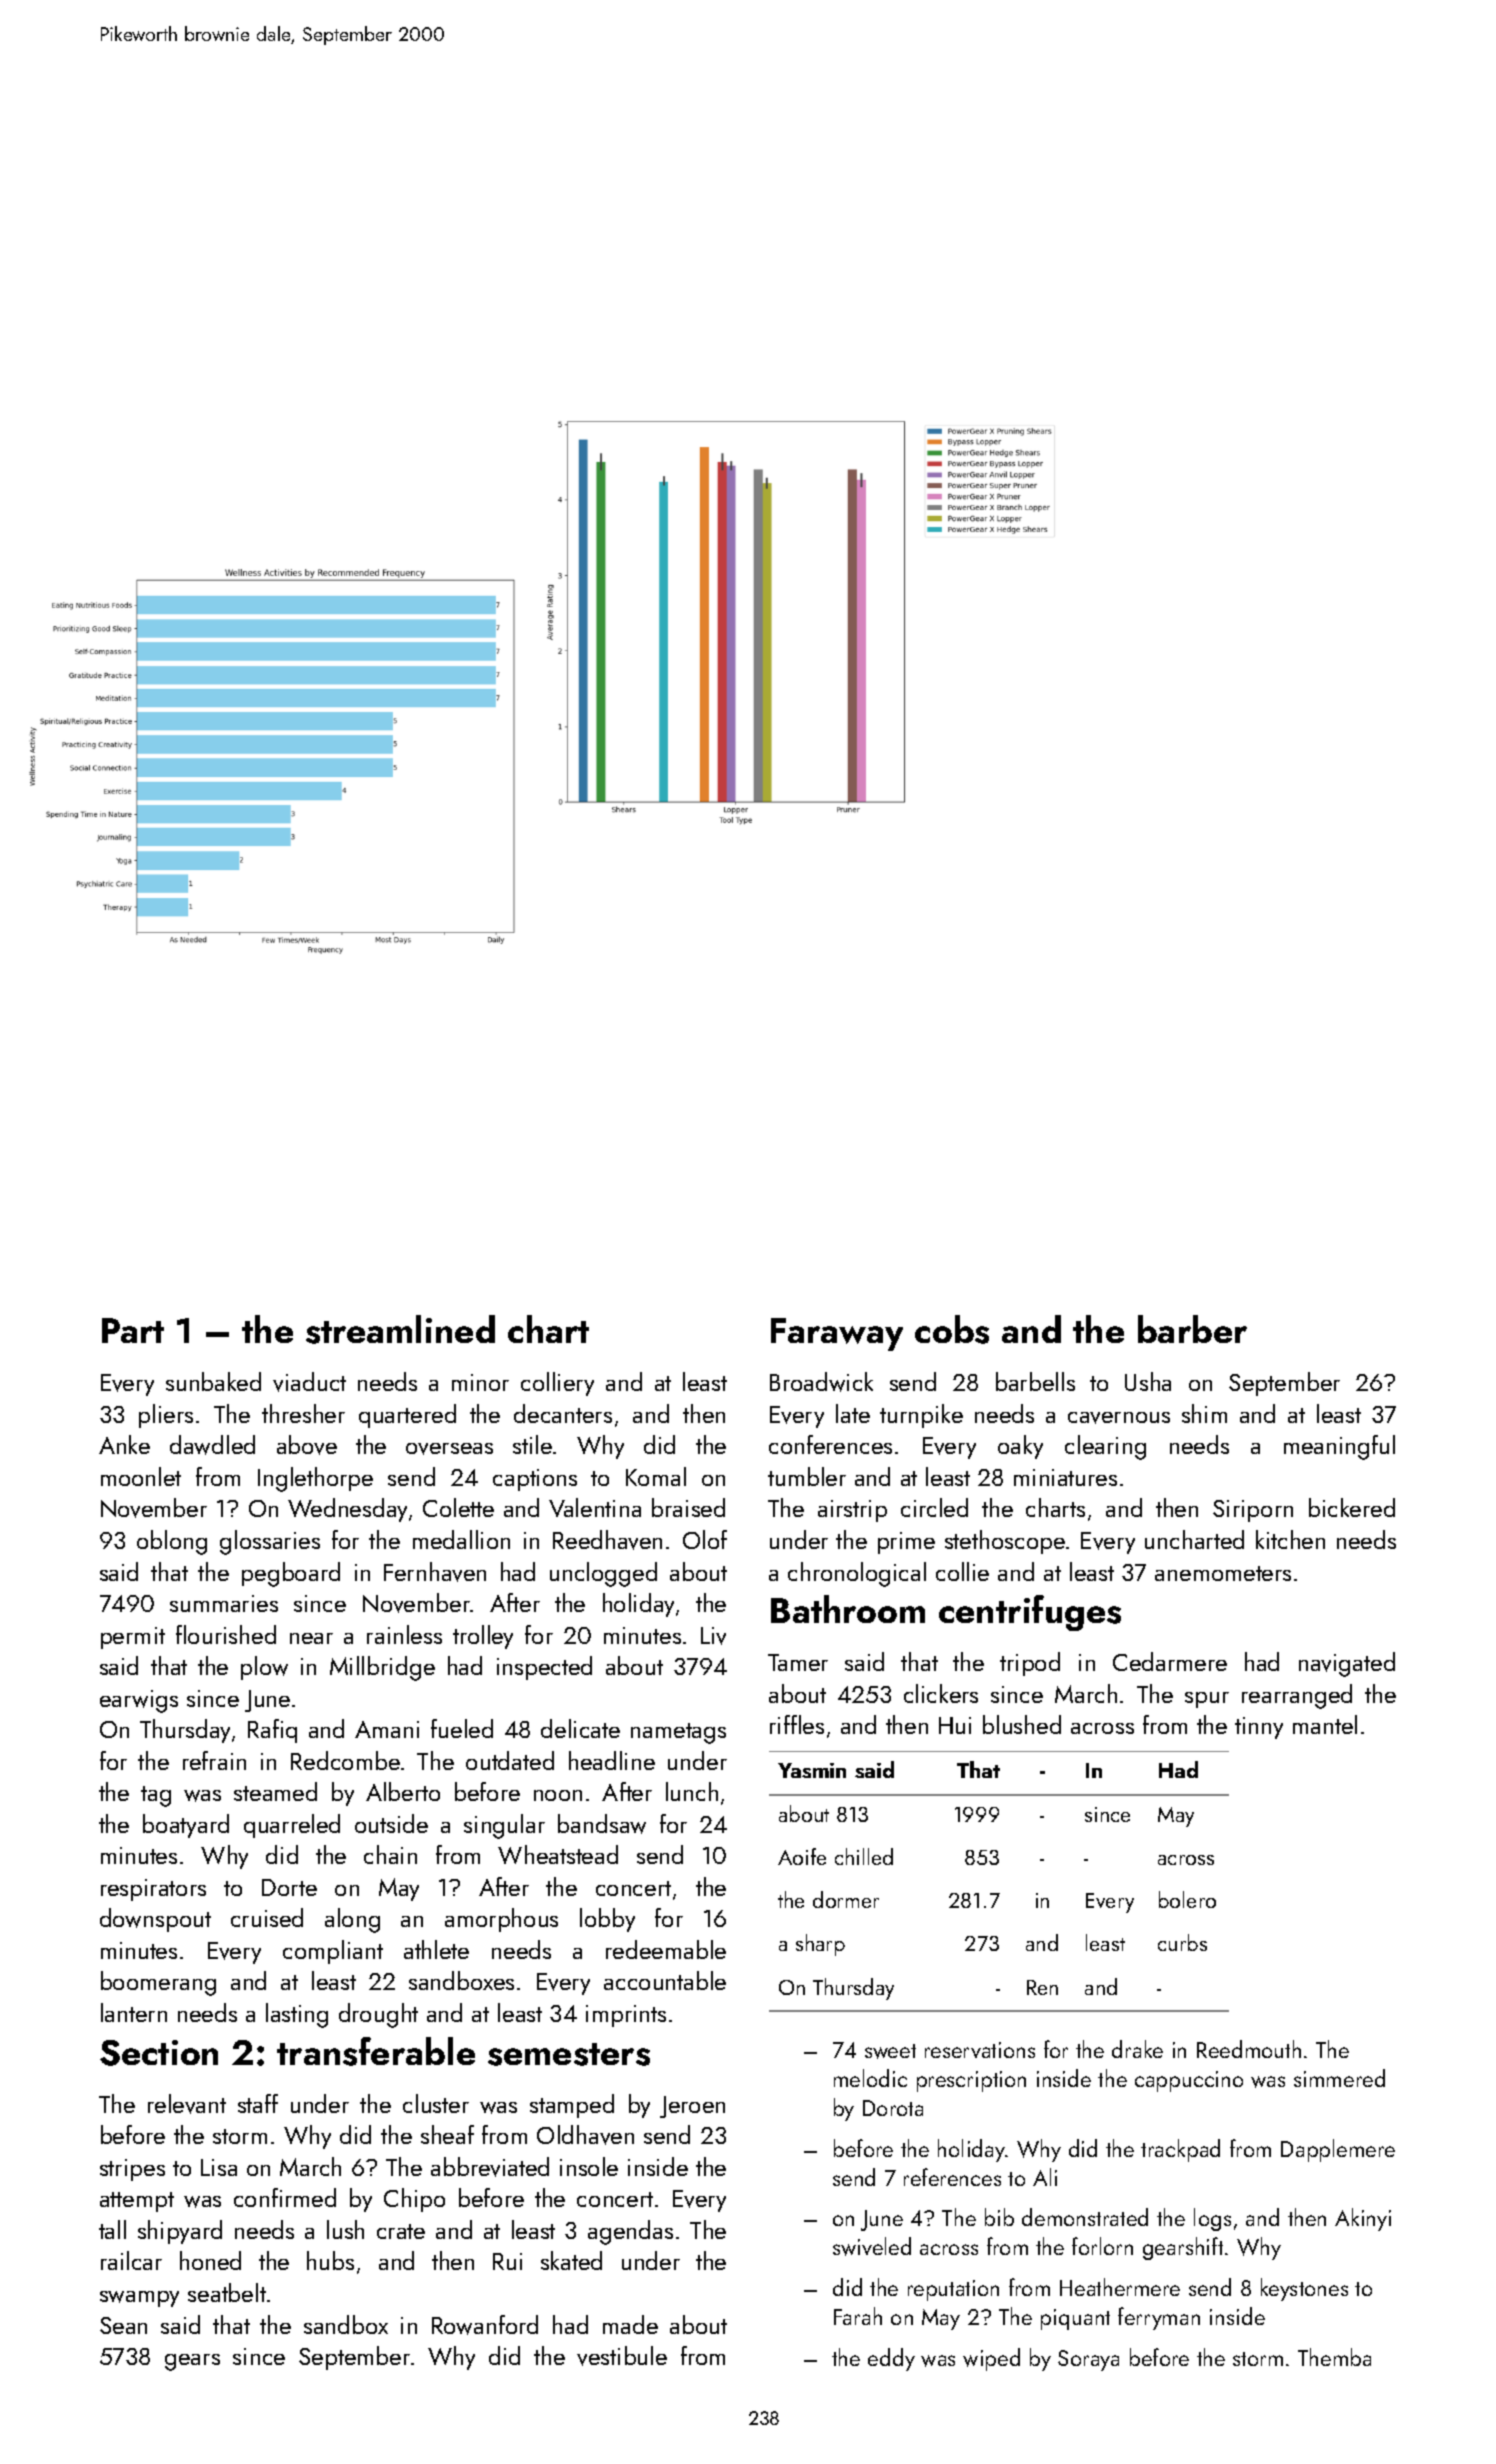 The height and width of the screenshot is (2464, 1496). I want to click on honed, so click(210, 2260).
